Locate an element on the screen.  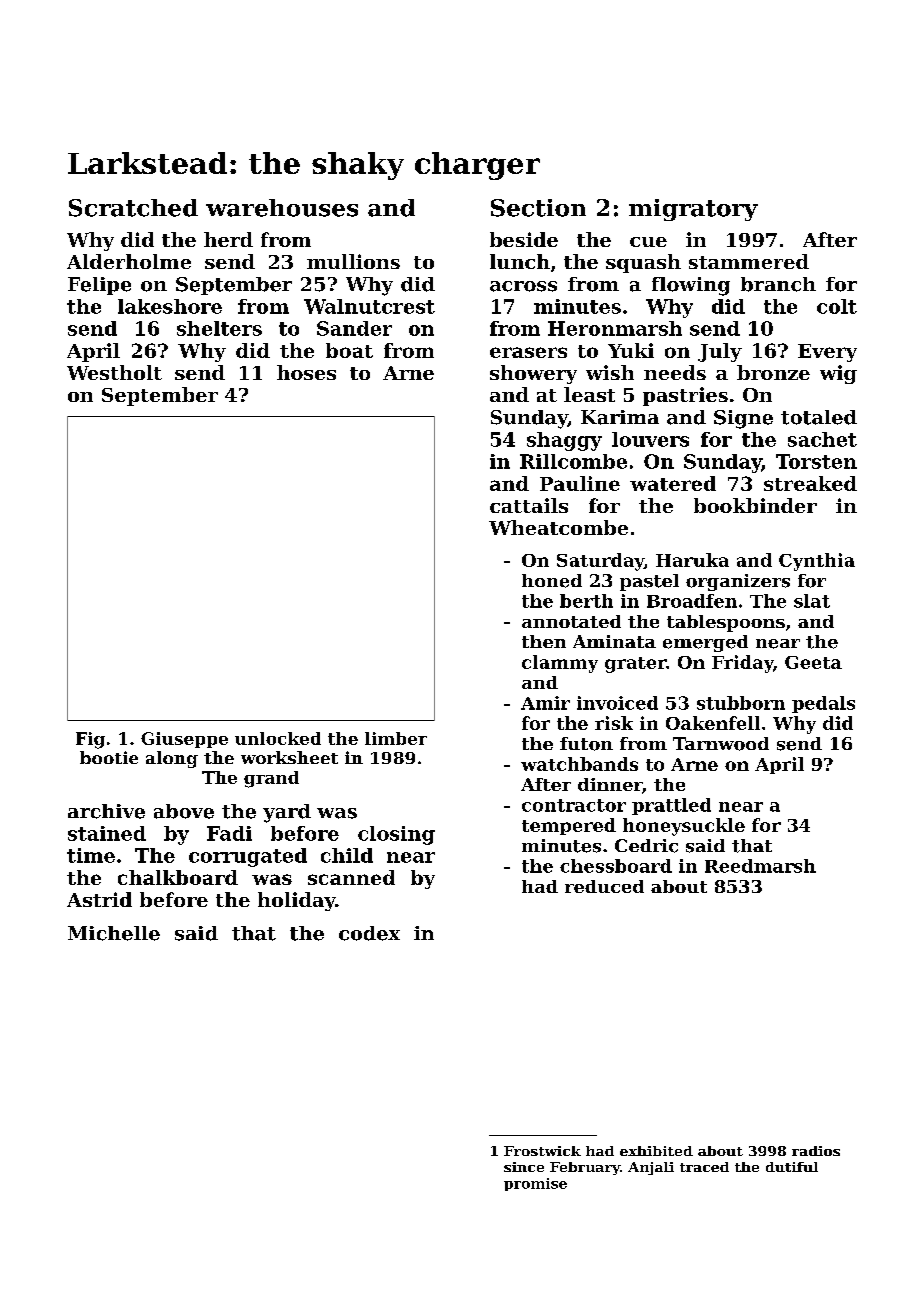
since is located at coordinates (524, 1167).
